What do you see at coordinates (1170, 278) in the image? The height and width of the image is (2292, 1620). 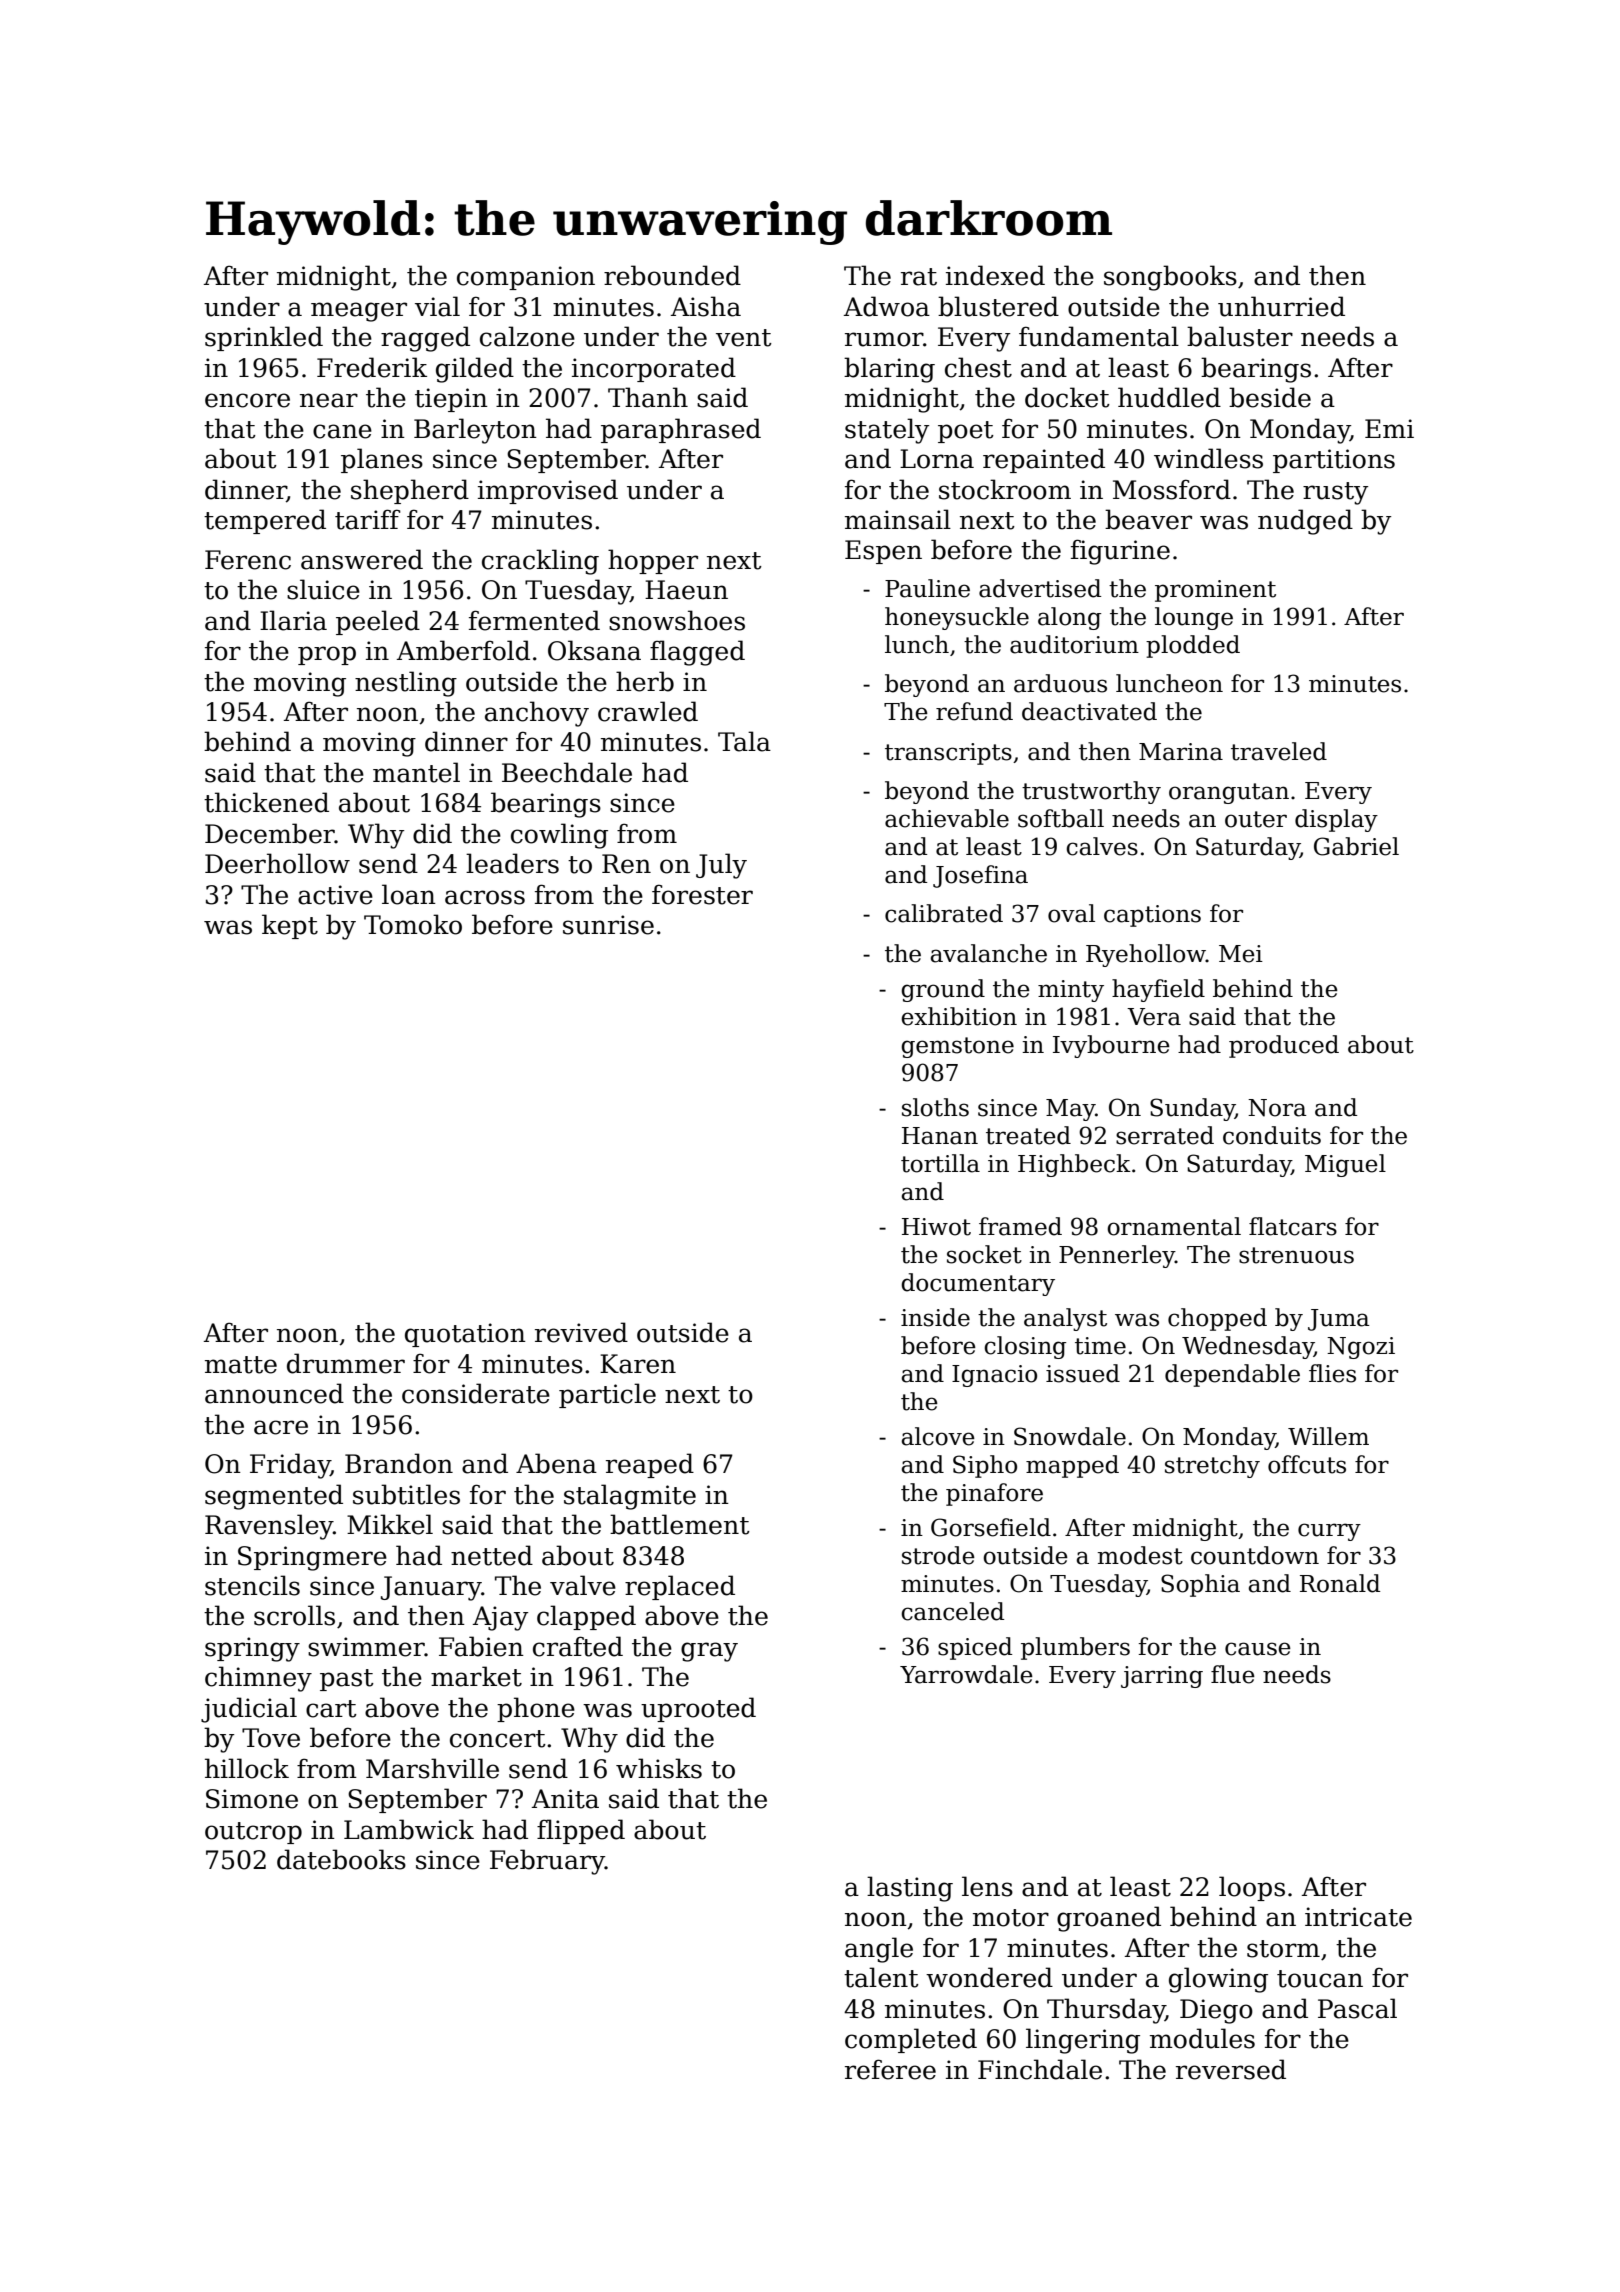 I see `songbooks` at bounding box center [1170, 278].
